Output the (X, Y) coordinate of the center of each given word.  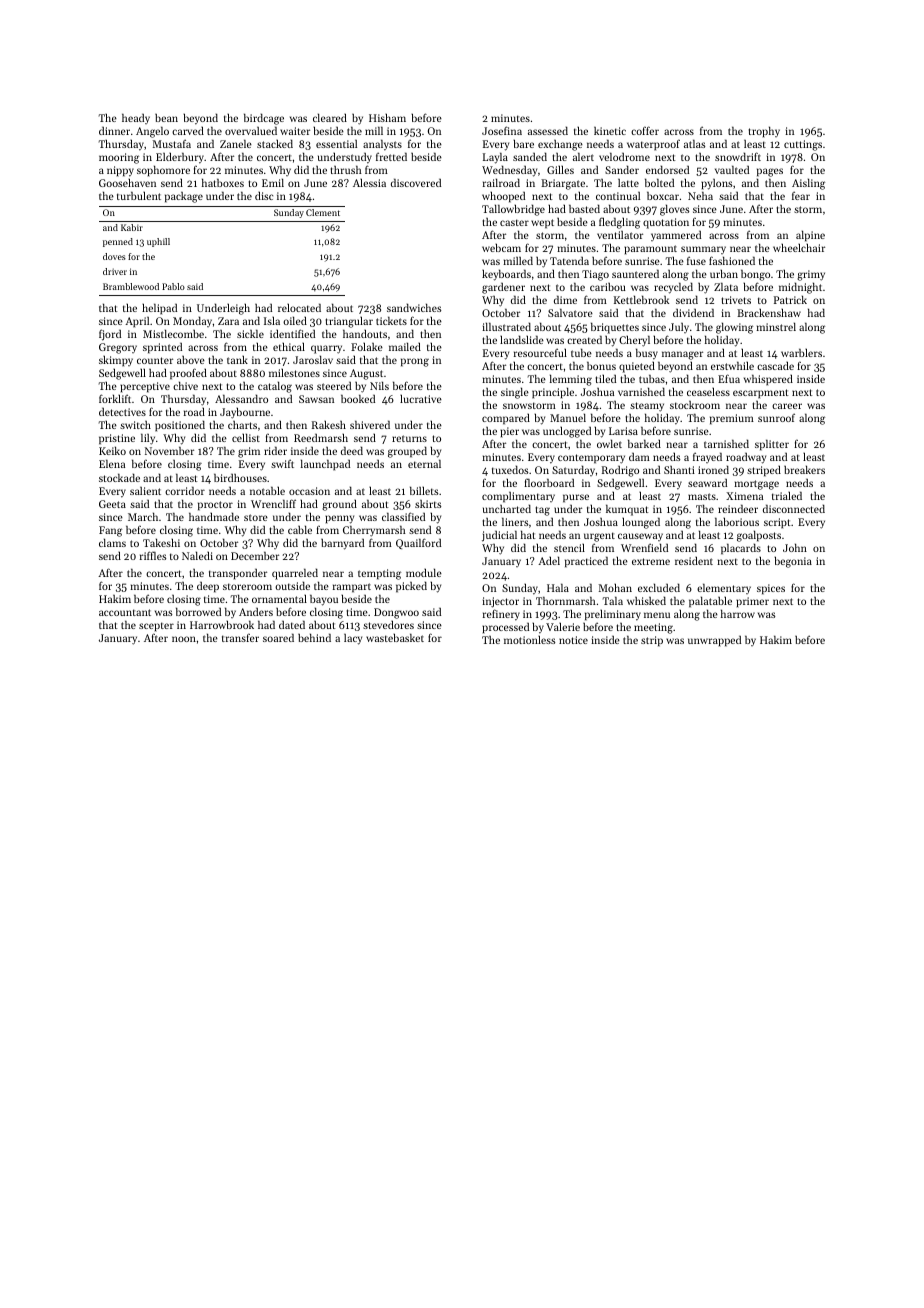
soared (278, 637)
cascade (775, 365)
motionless (530, 639)
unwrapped (714, 641)
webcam (501, 247)
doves (114, 256)
